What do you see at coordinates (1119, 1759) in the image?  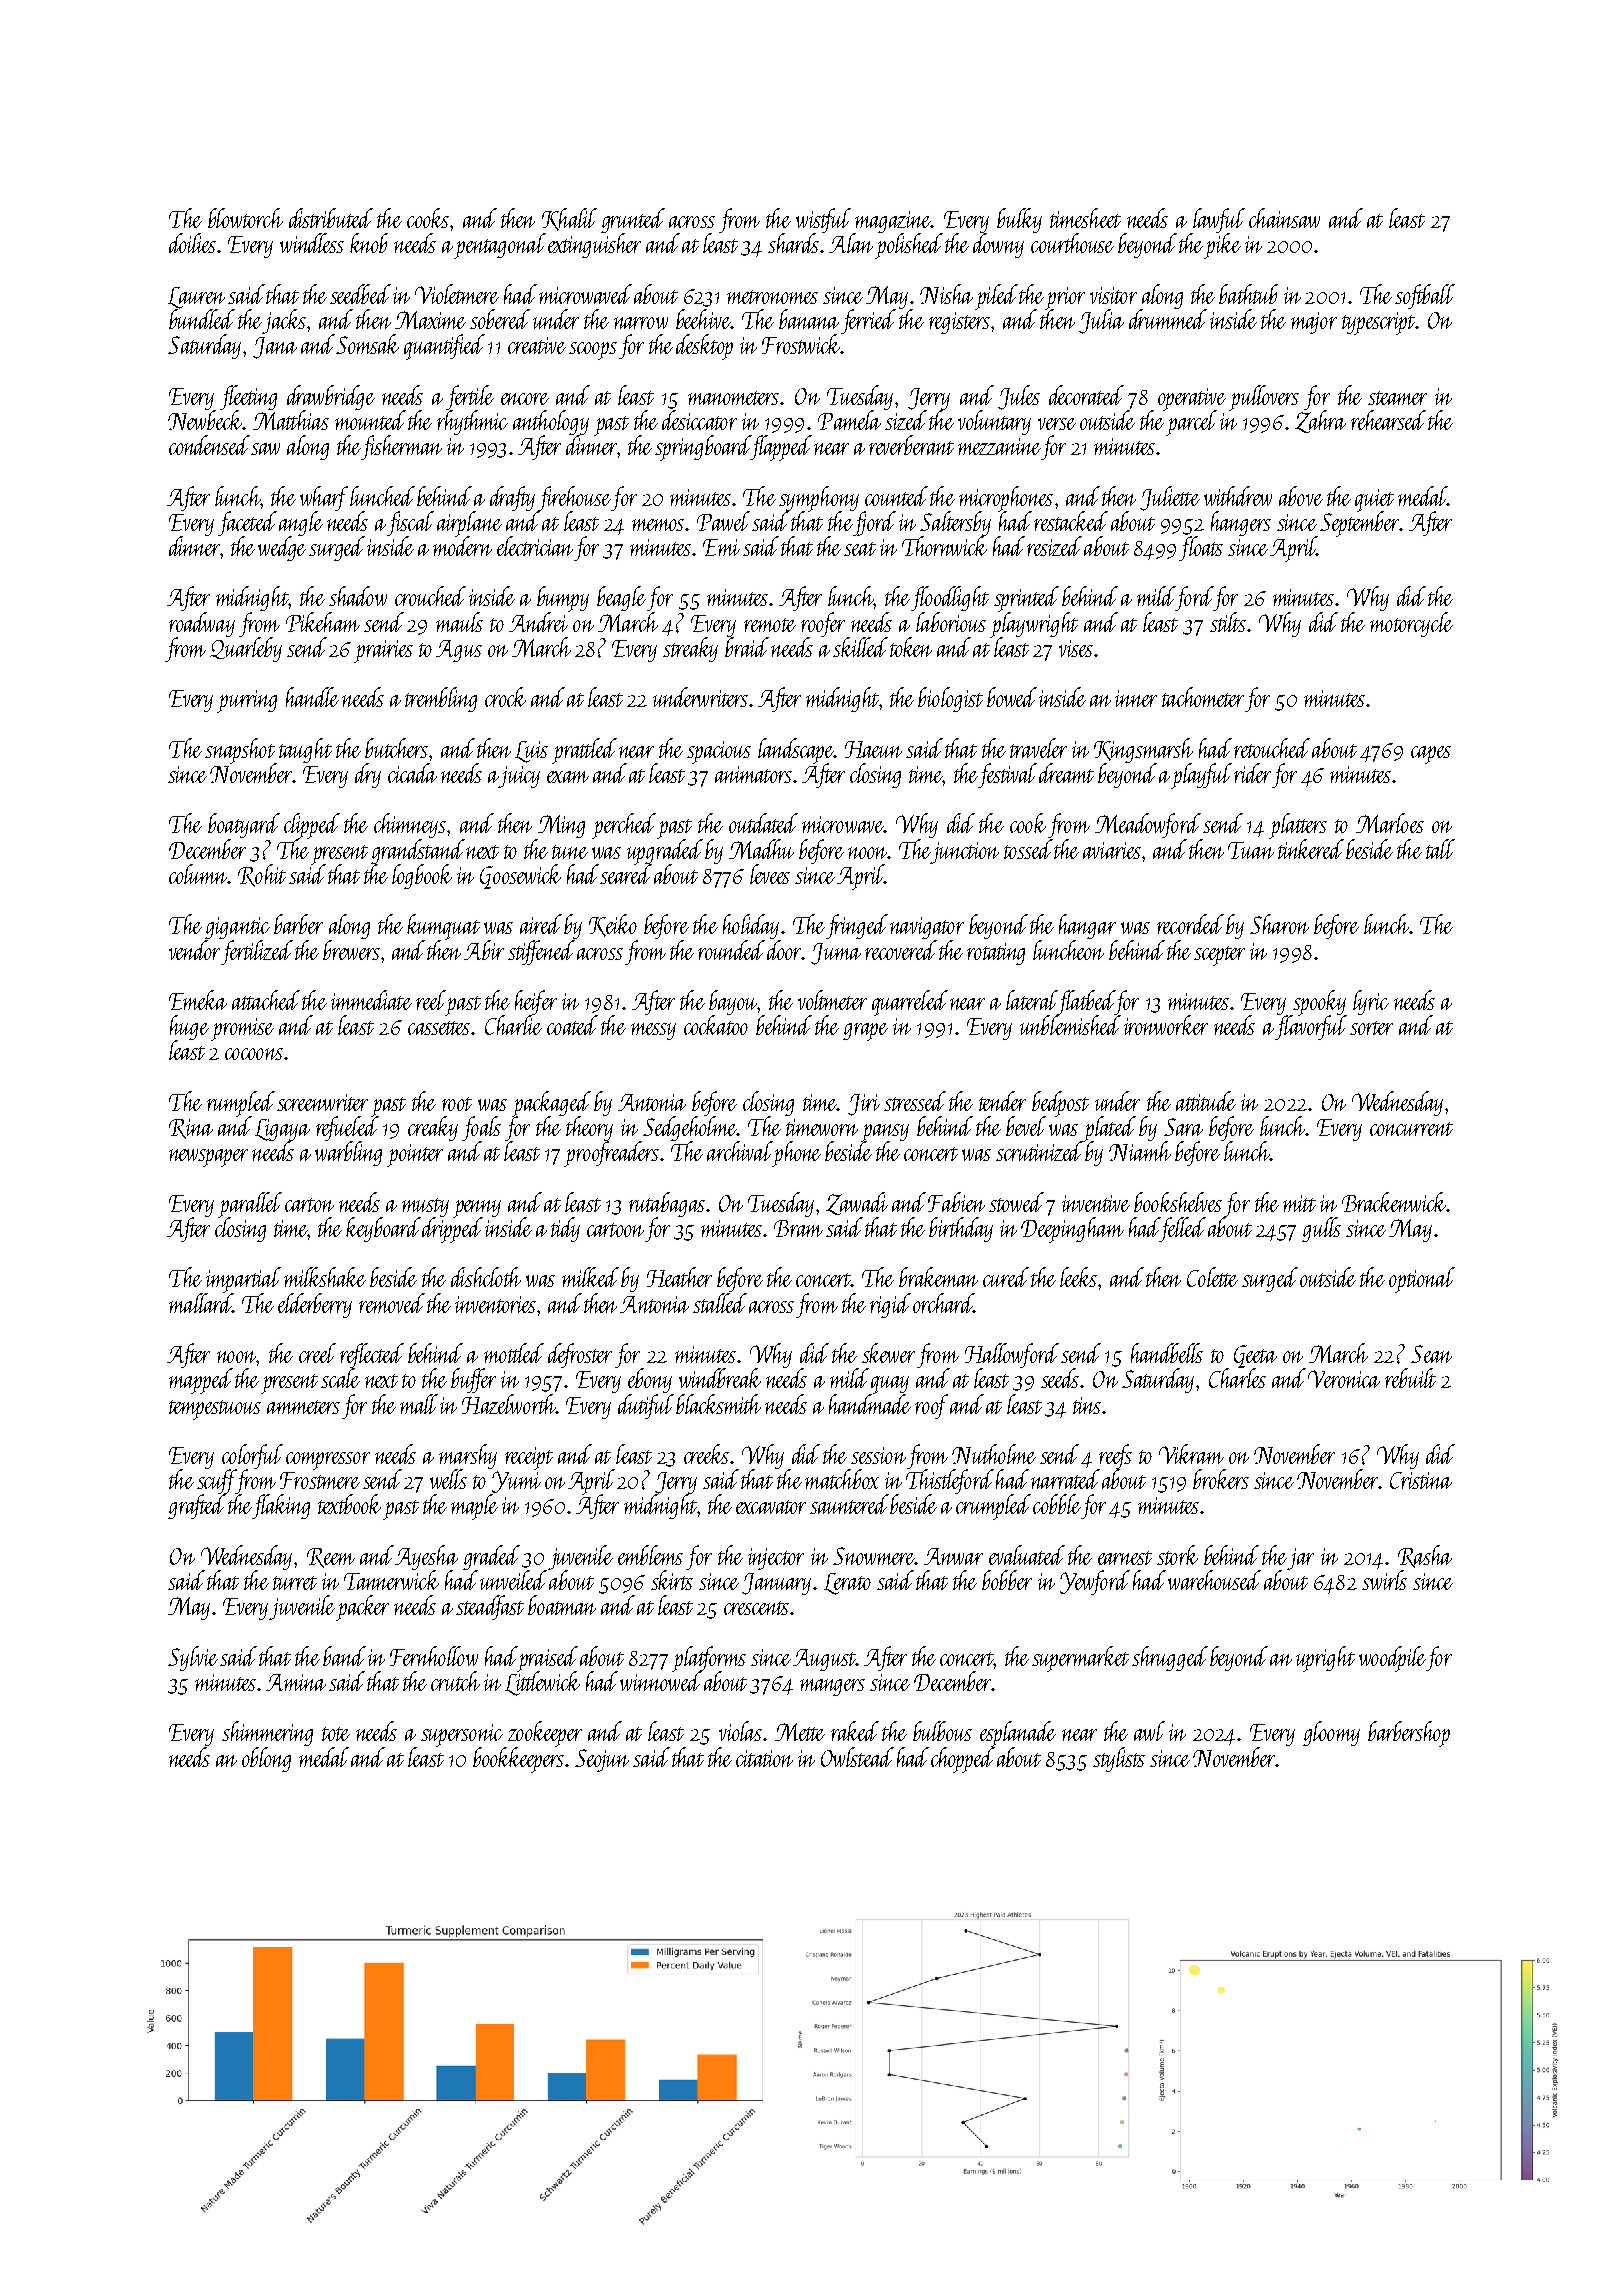 I see `stylists` at bounding box center [1119, 1759].
